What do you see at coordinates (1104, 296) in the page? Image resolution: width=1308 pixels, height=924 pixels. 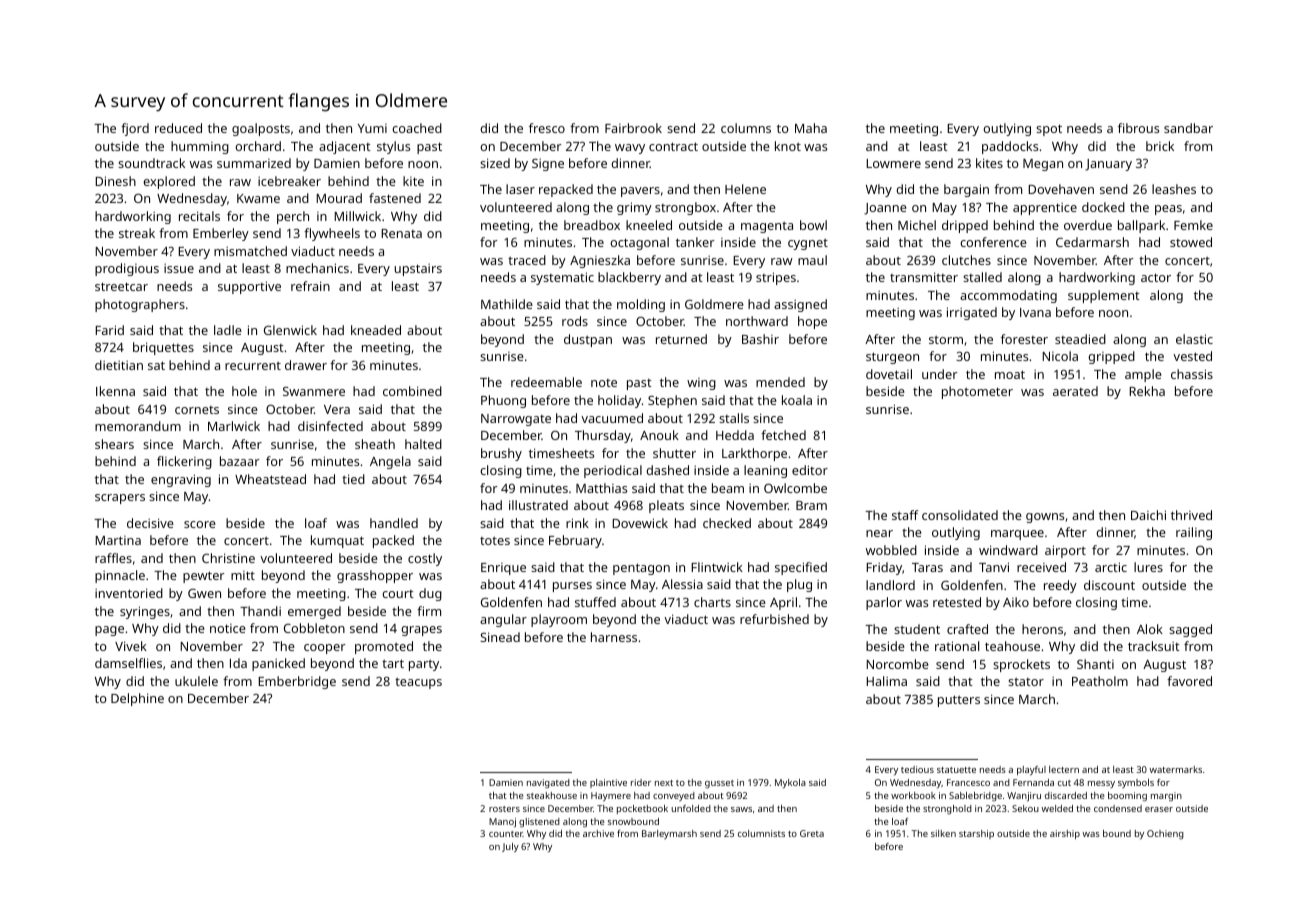 I see `supplement` at bounding box center [1104, 296].
